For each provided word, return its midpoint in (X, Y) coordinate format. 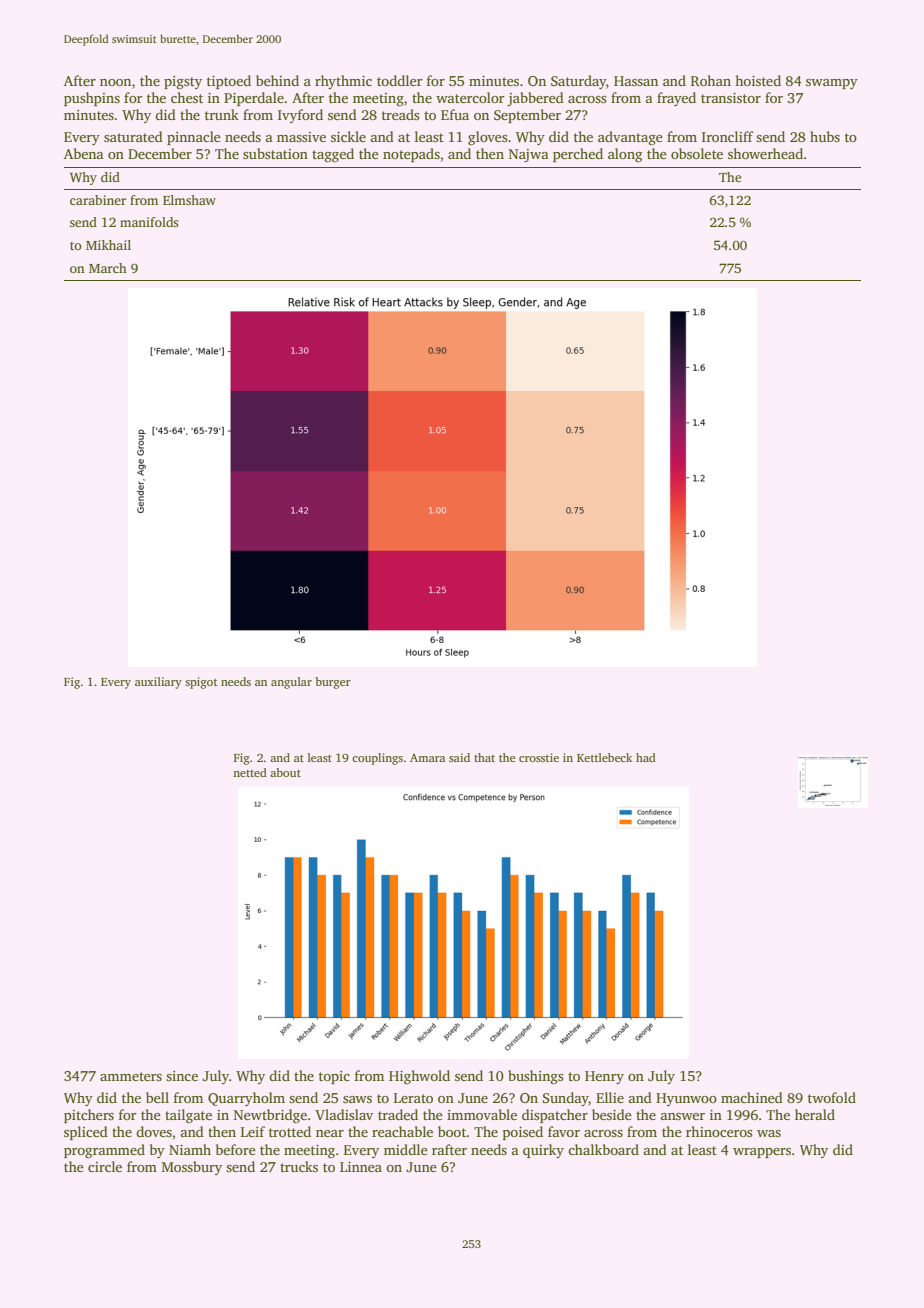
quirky (543, 1151)
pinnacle (194, 138)
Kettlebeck (604, 757)
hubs (825, 136)
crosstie (539, 757)
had (646, 757)
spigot (201, 683)
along (625, 155)
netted (250, 772)
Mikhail (108, 245)
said (459, 757)
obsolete (697, 153)
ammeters (131, 1076)
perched (578, 155)
